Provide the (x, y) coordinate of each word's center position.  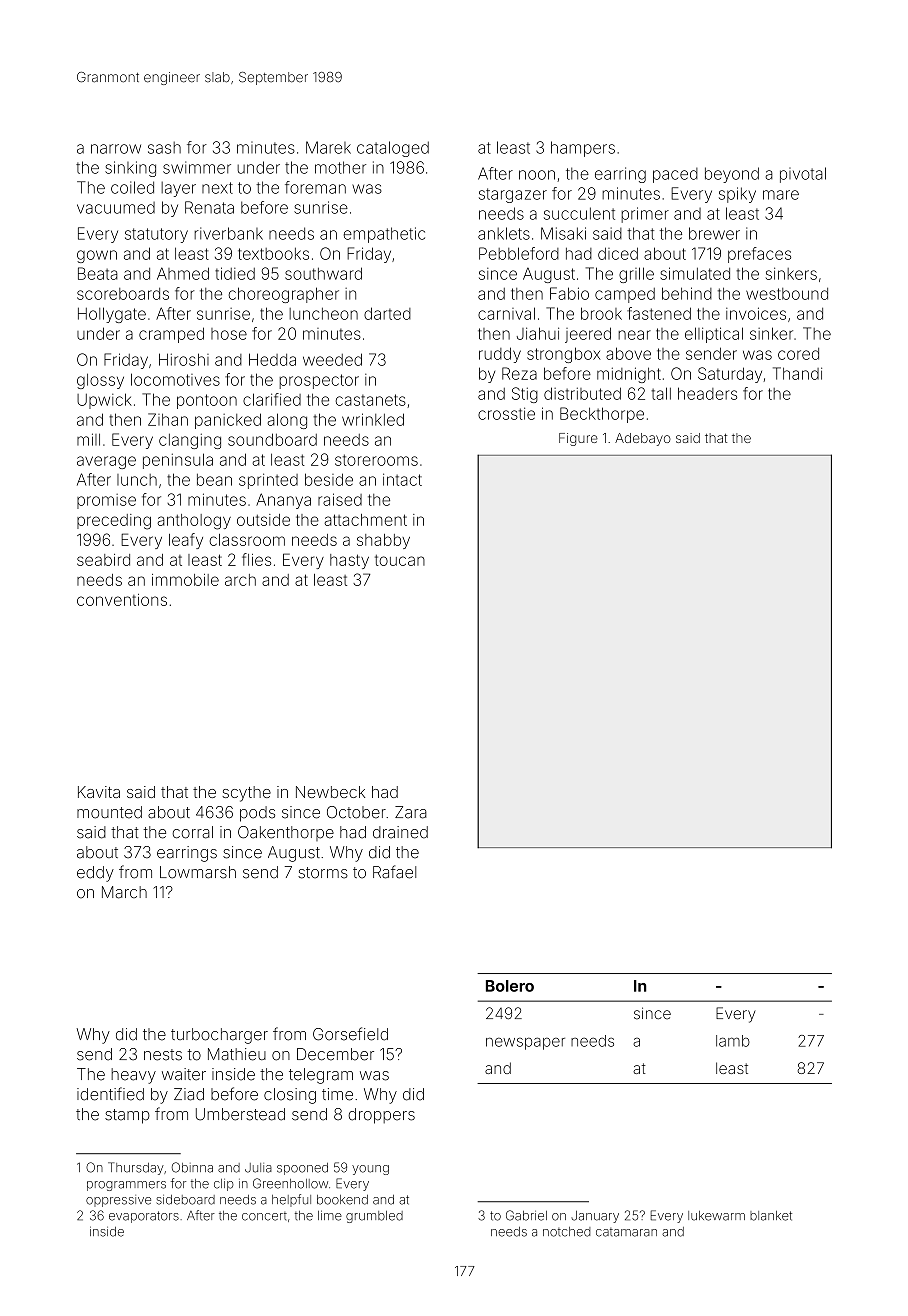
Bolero (510, 986)
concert (264, 1216)
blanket (771, 1216)
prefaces (759, 255)
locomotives (175, 379)
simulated (695, 273)
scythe (246, 794)
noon (537, 175)
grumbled (374, 1217)
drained (400, 832)
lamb (733, 1041)
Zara (411, 812)
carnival (506, 313)
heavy (133, 1076)
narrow (116, 149)
